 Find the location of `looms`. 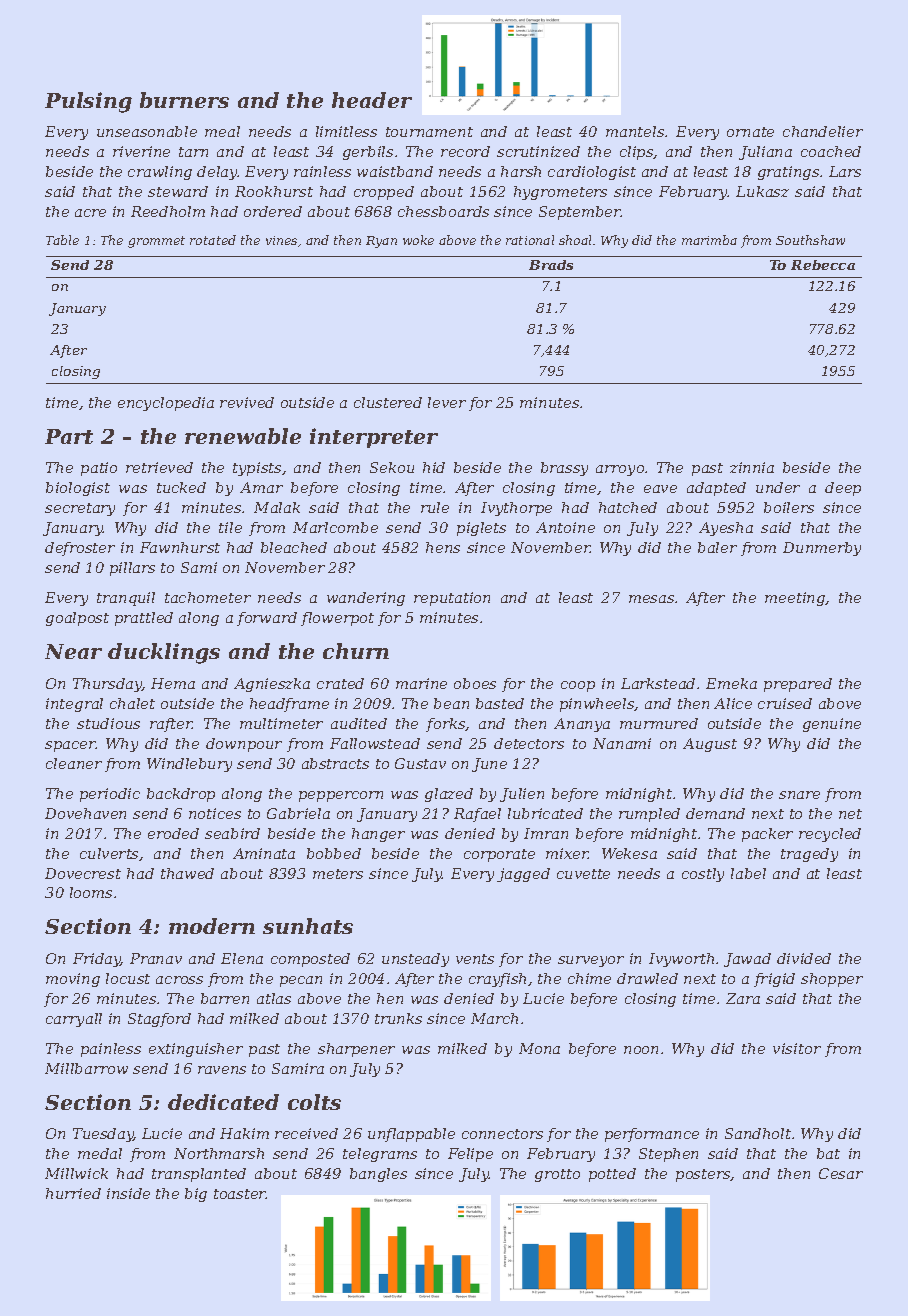

looms is located at coordinates (91, 892).
